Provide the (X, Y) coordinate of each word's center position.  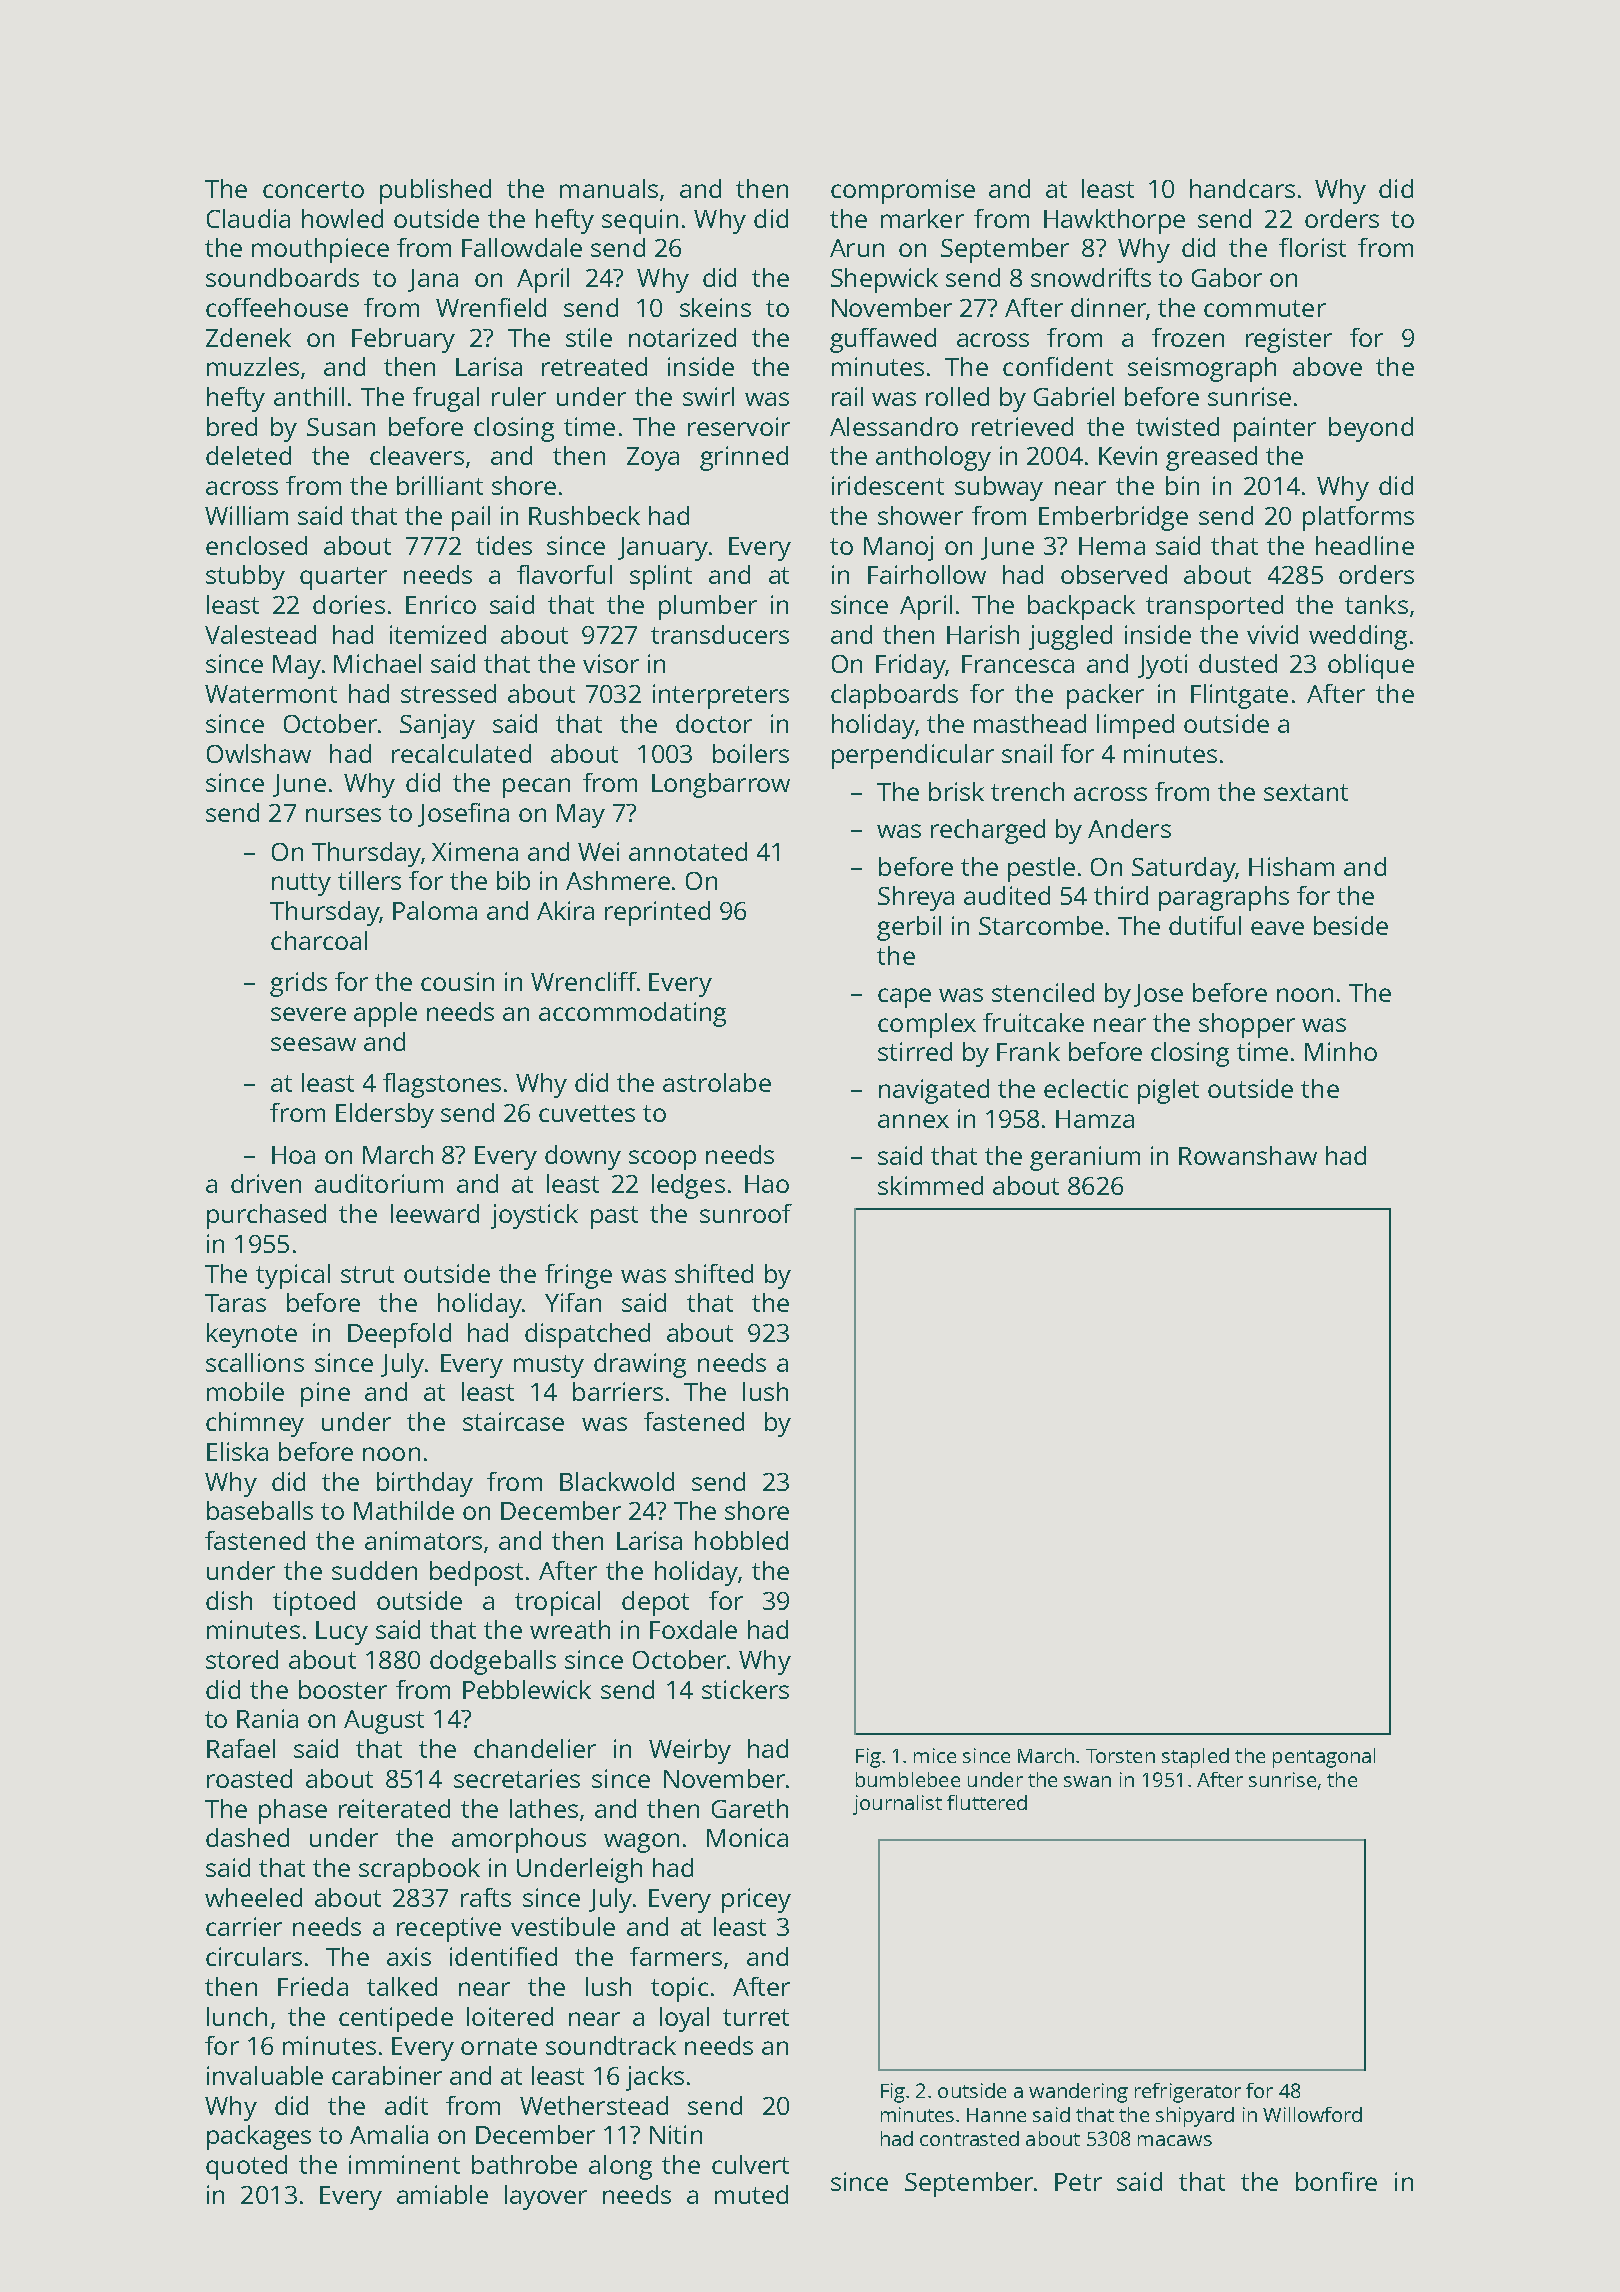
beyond (1371, 429)
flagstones (442, 1085)
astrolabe (717, 1082)
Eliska (237, 1451)
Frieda (313, 1986)
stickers (745, 1689)
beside (1351, 925)
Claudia (248, 218)
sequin (640, 221)
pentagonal (1324, 1758)
